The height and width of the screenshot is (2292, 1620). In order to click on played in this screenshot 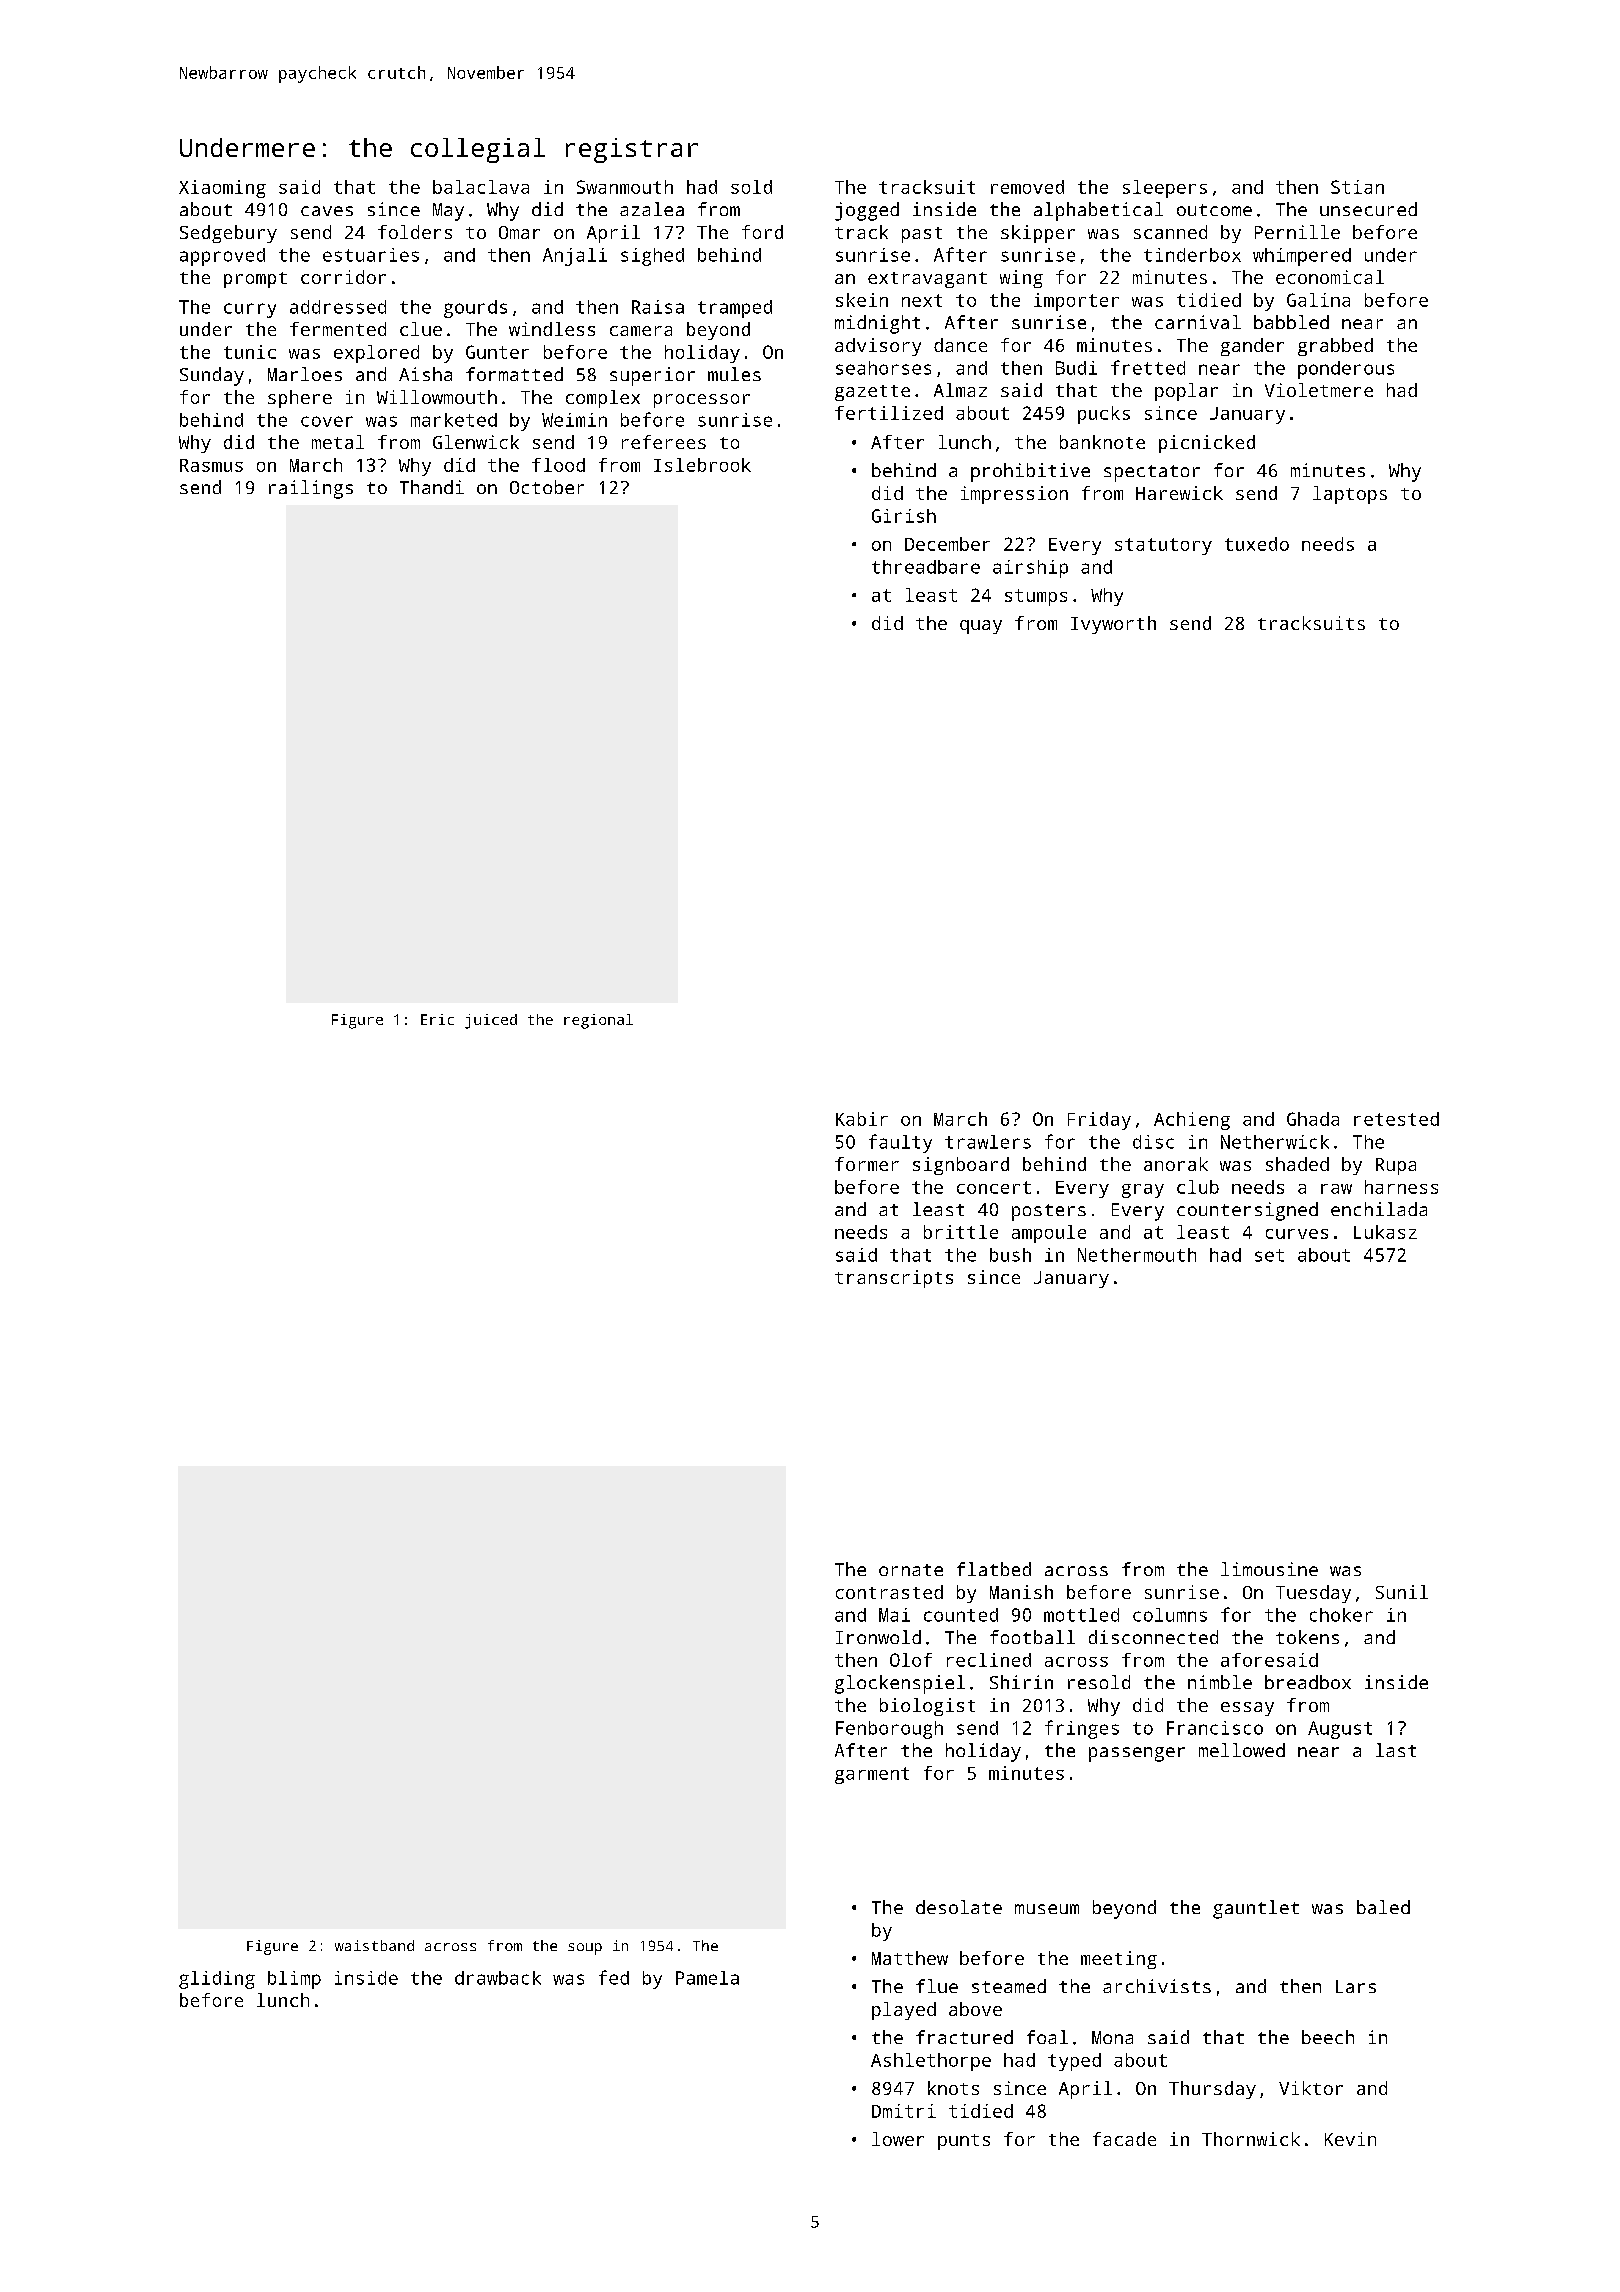, I will do `click(904, 2011)`.
